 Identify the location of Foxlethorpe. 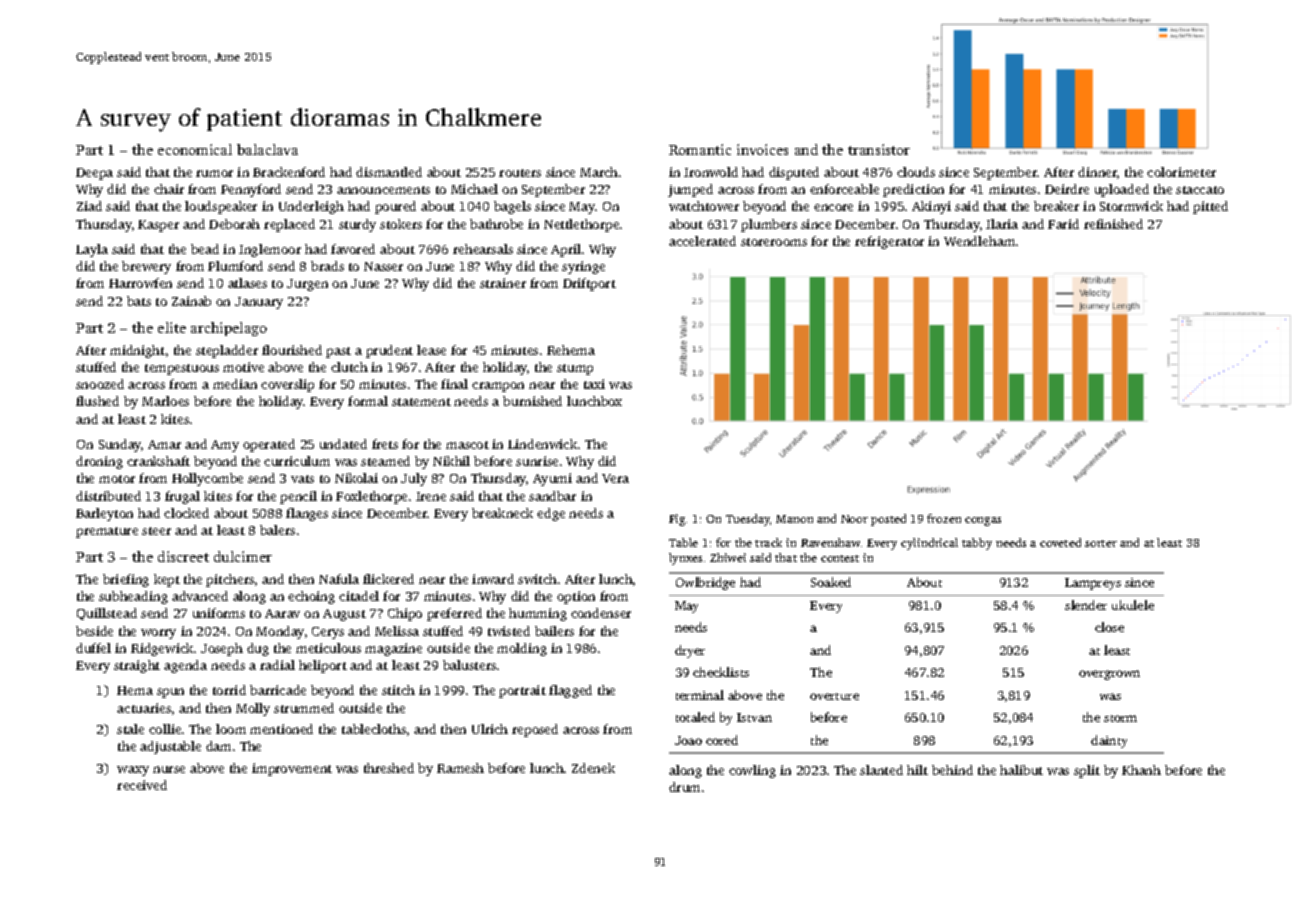
(371, 497).
